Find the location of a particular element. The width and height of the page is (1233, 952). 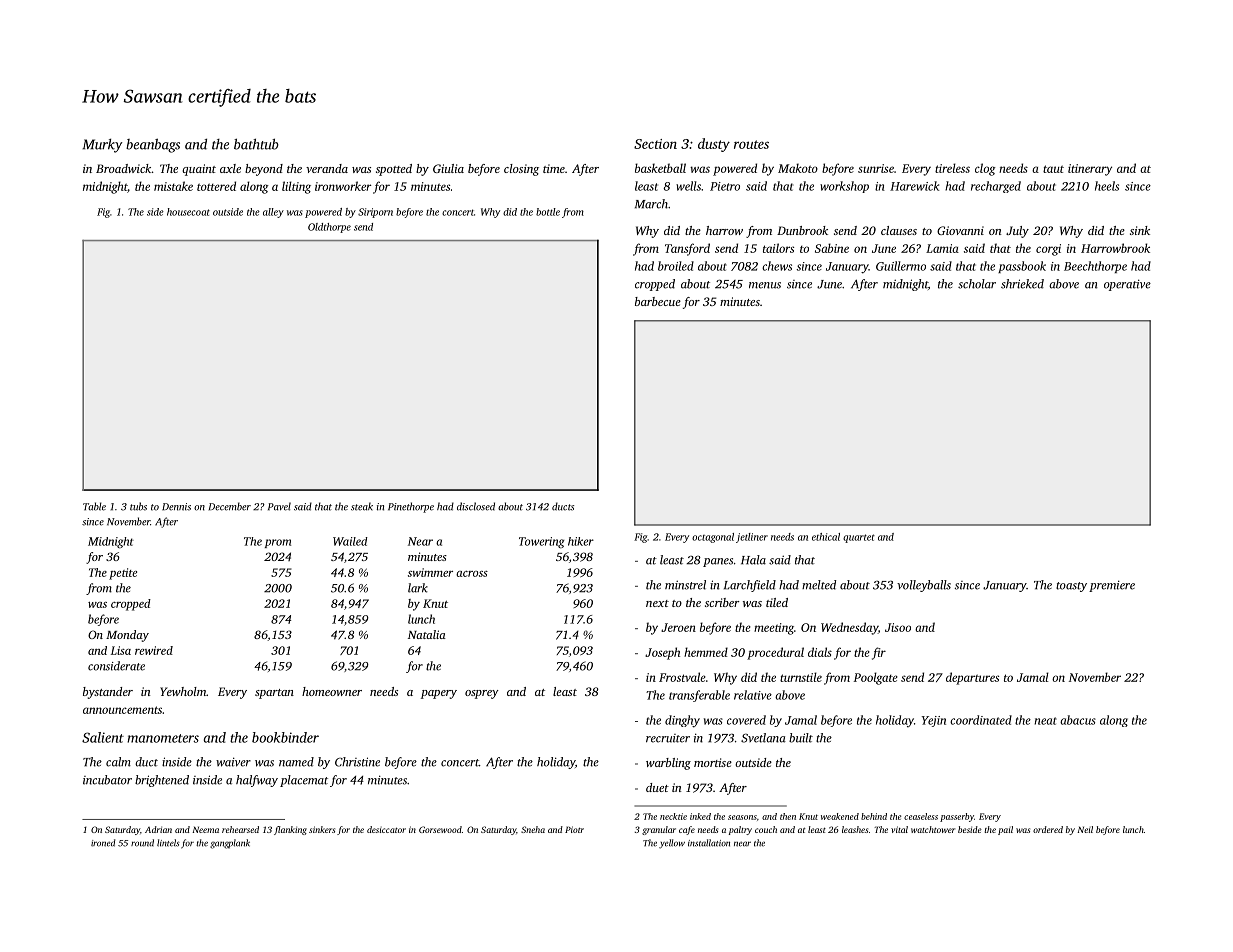

bathtub is located at coordinates (256, 144).
